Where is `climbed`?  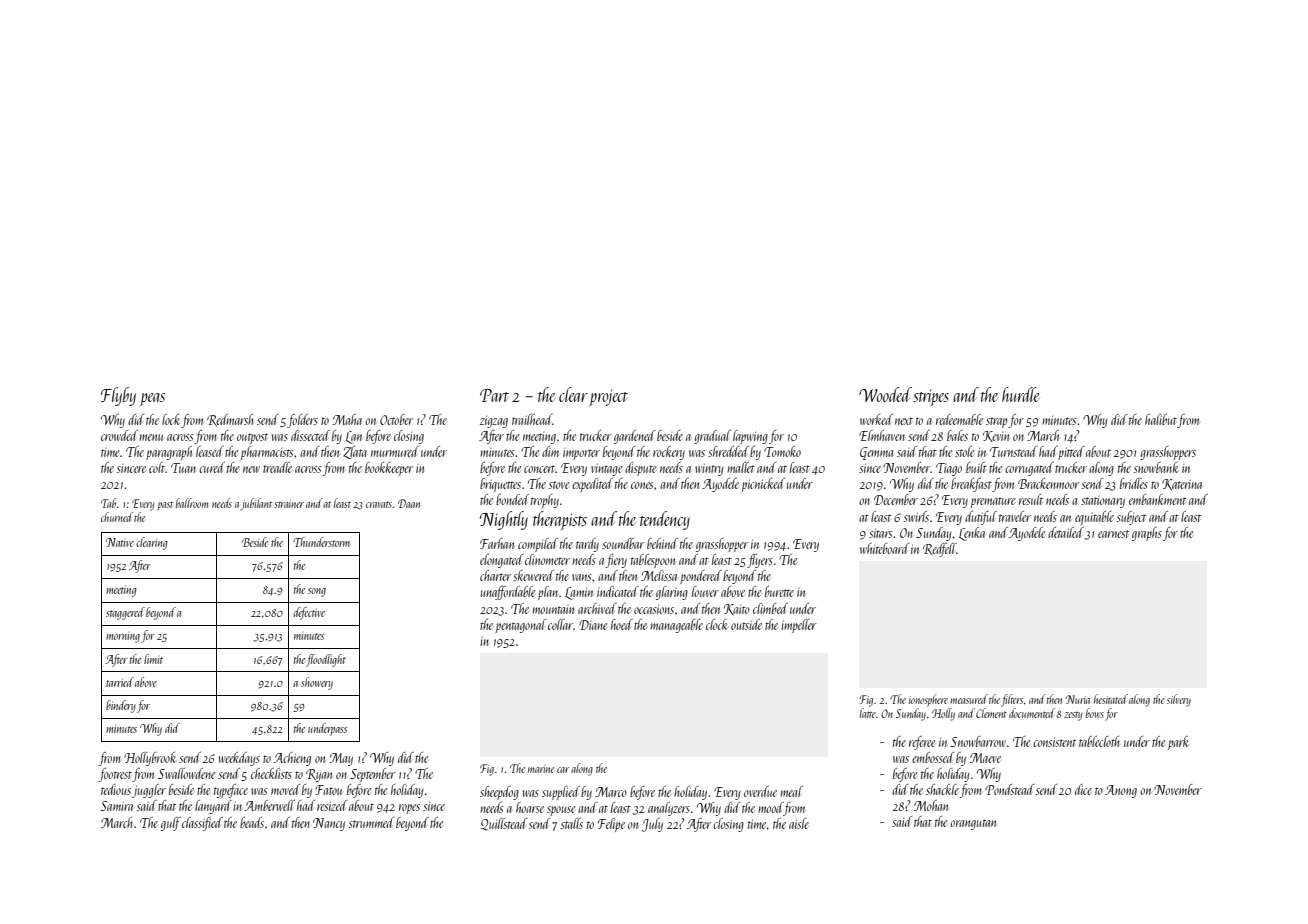
climbed is located at coordinates (770, 608).
